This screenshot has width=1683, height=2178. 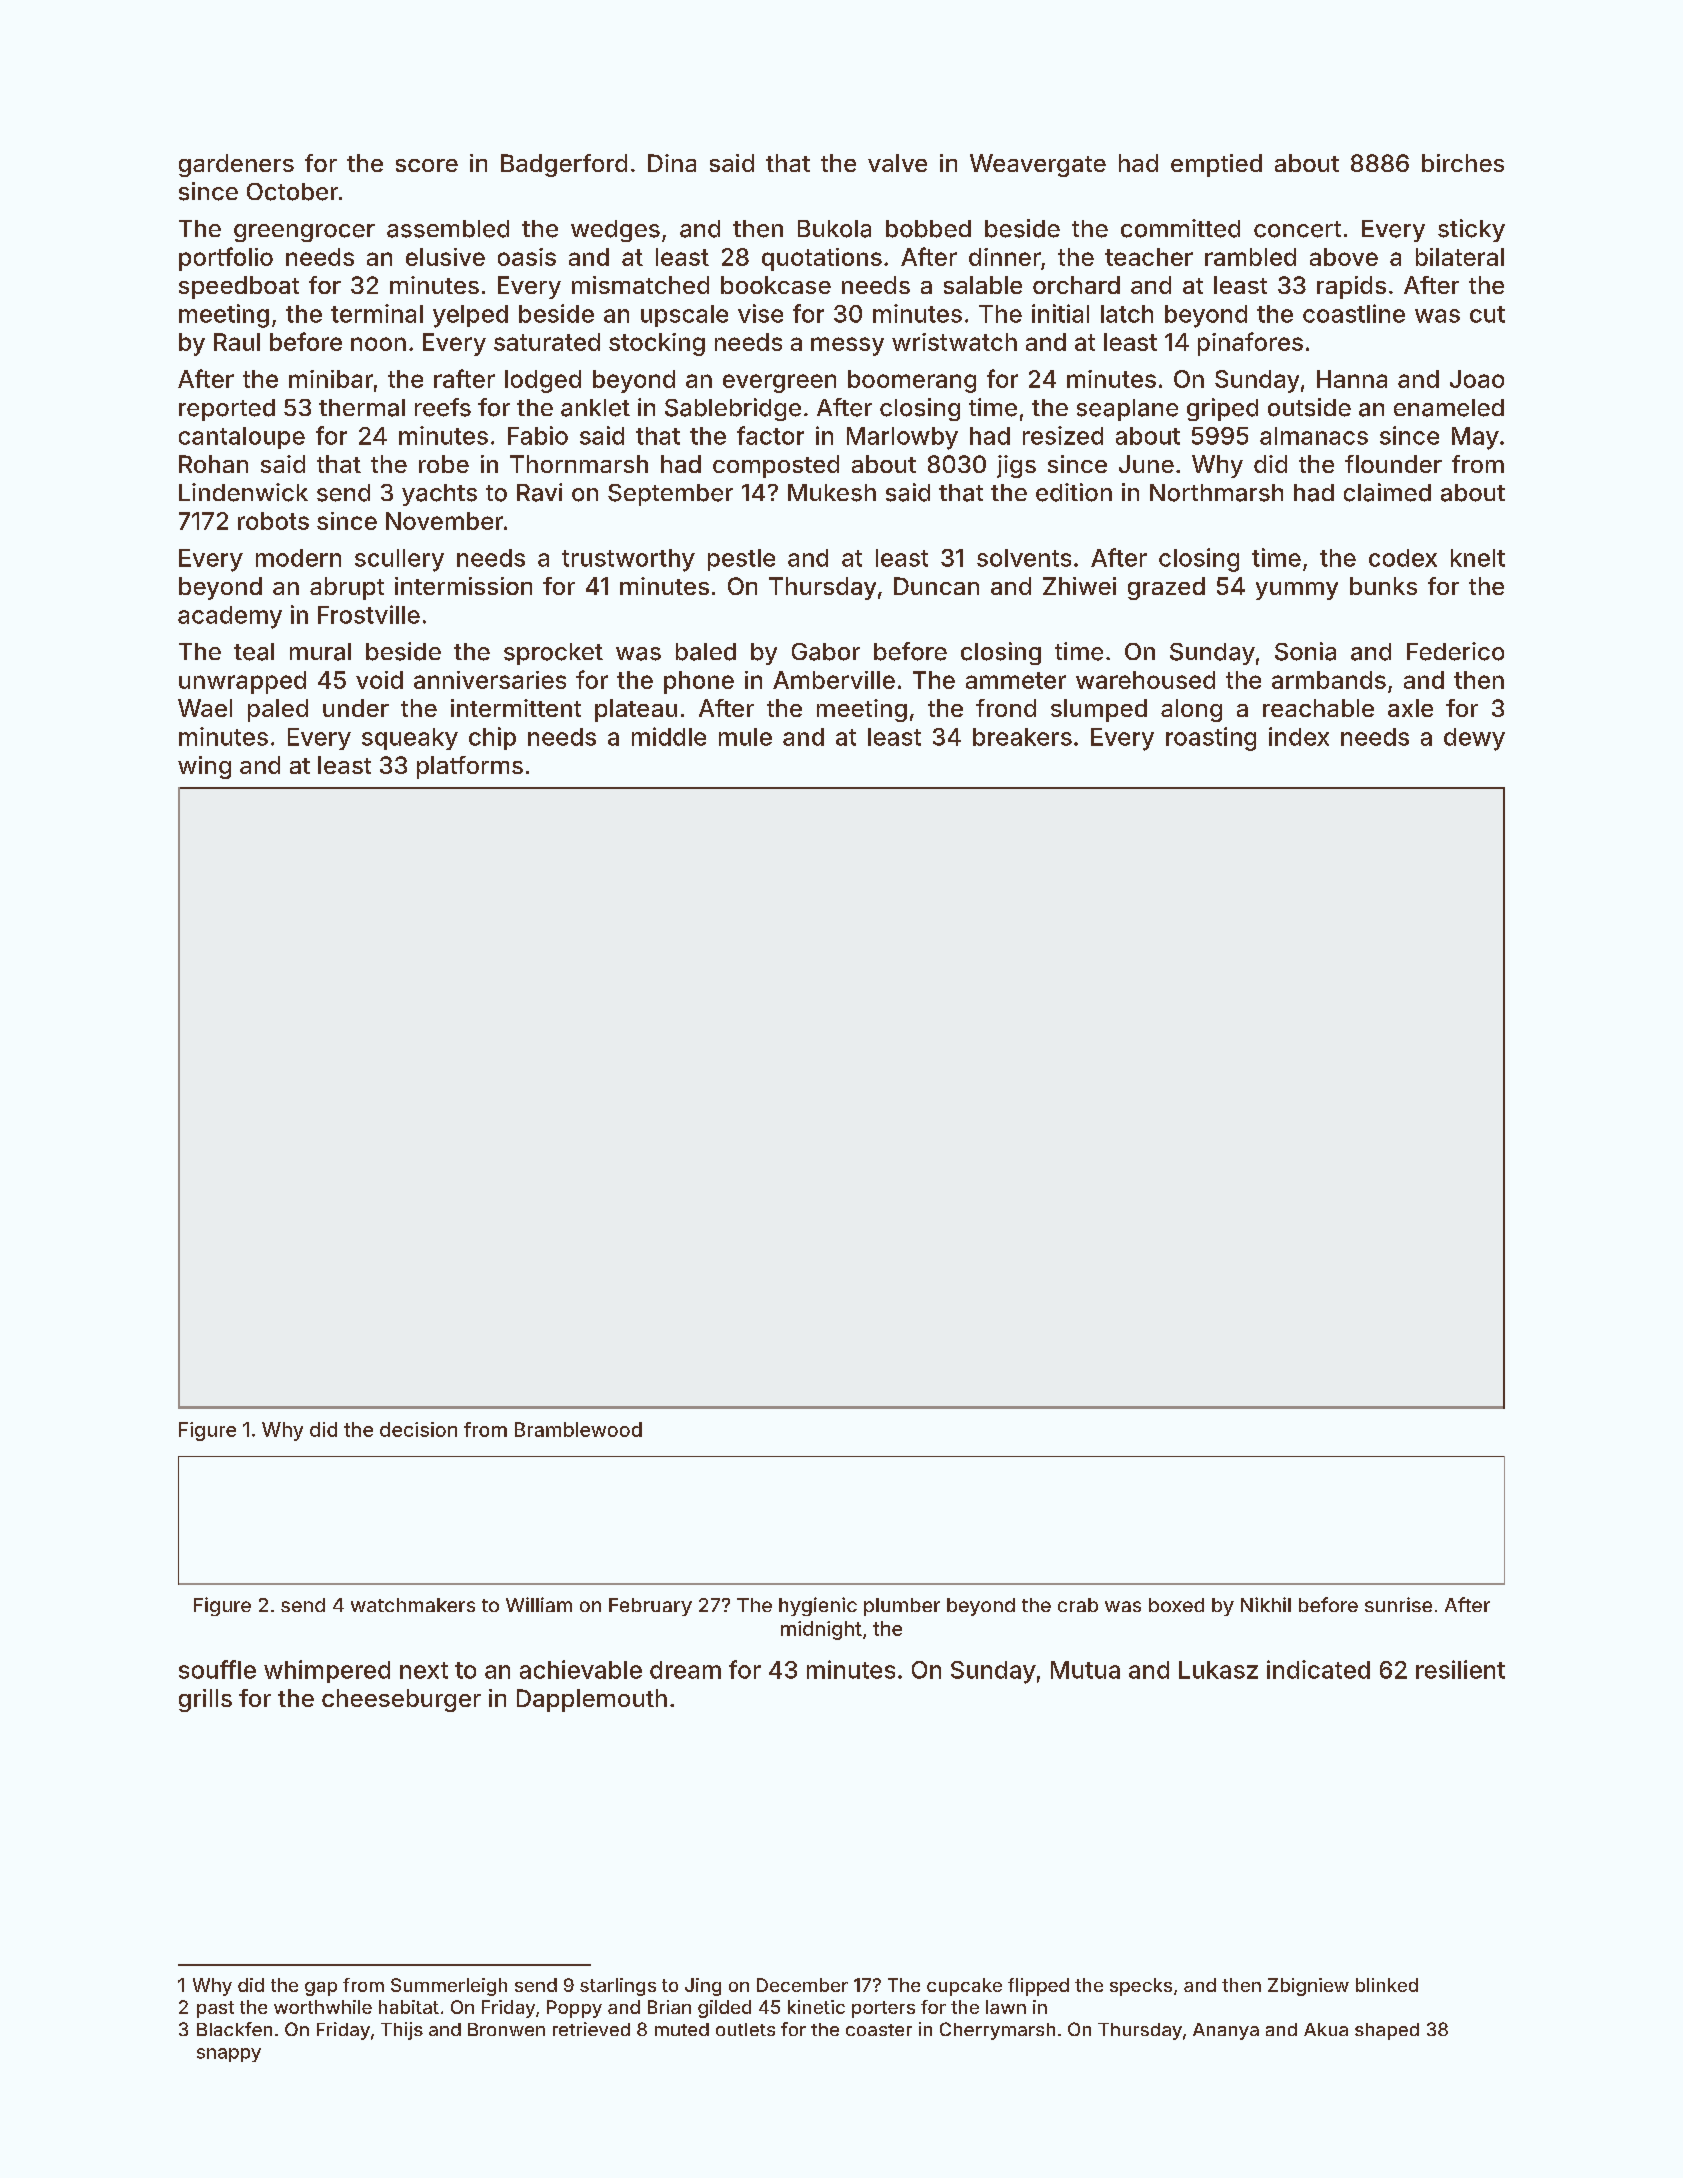 I want to click on Badgerford, so click(x=564, y=165).
